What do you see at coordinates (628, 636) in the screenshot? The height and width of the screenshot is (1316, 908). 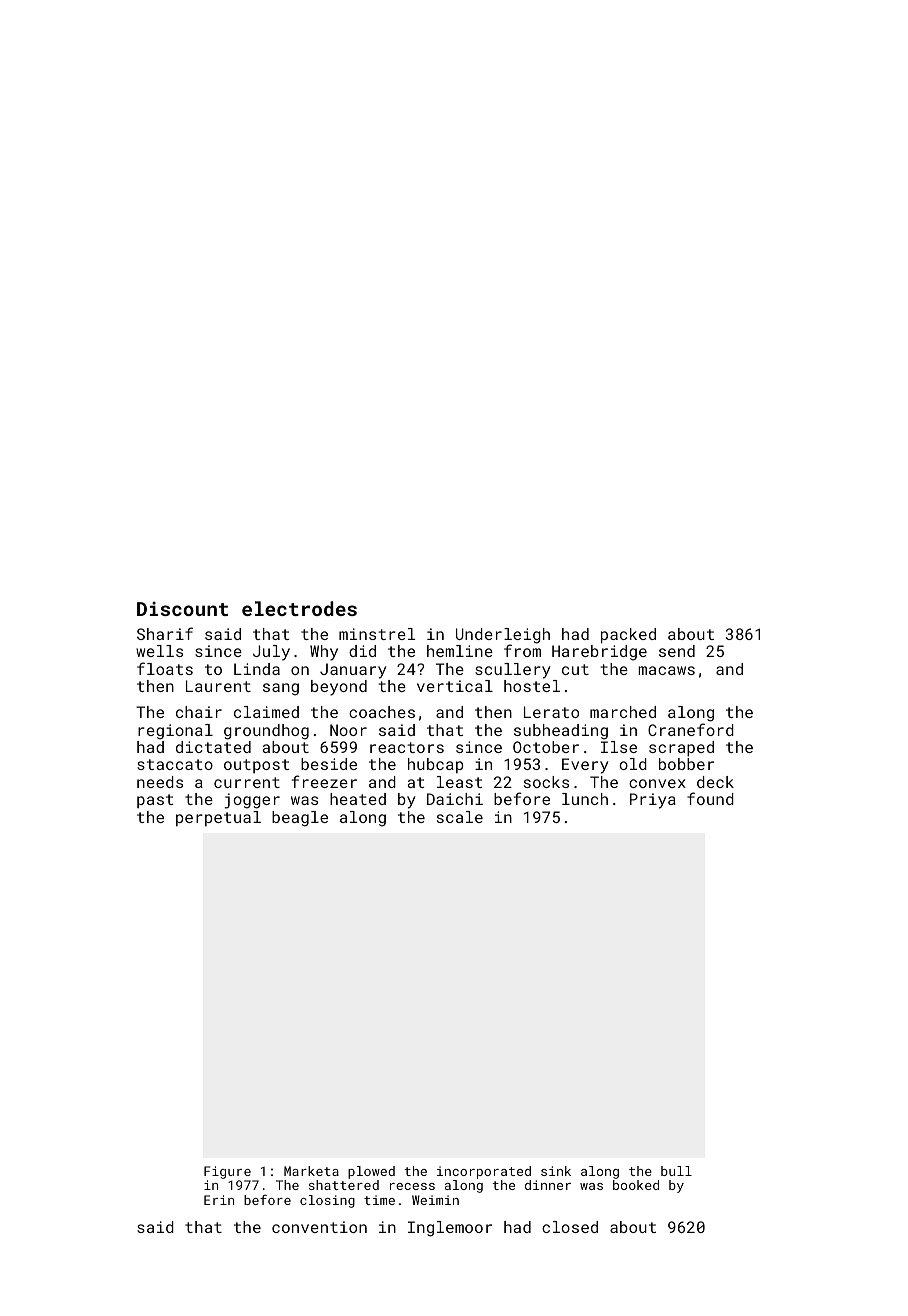 I see `packed` at bounding box center [628, 636].
